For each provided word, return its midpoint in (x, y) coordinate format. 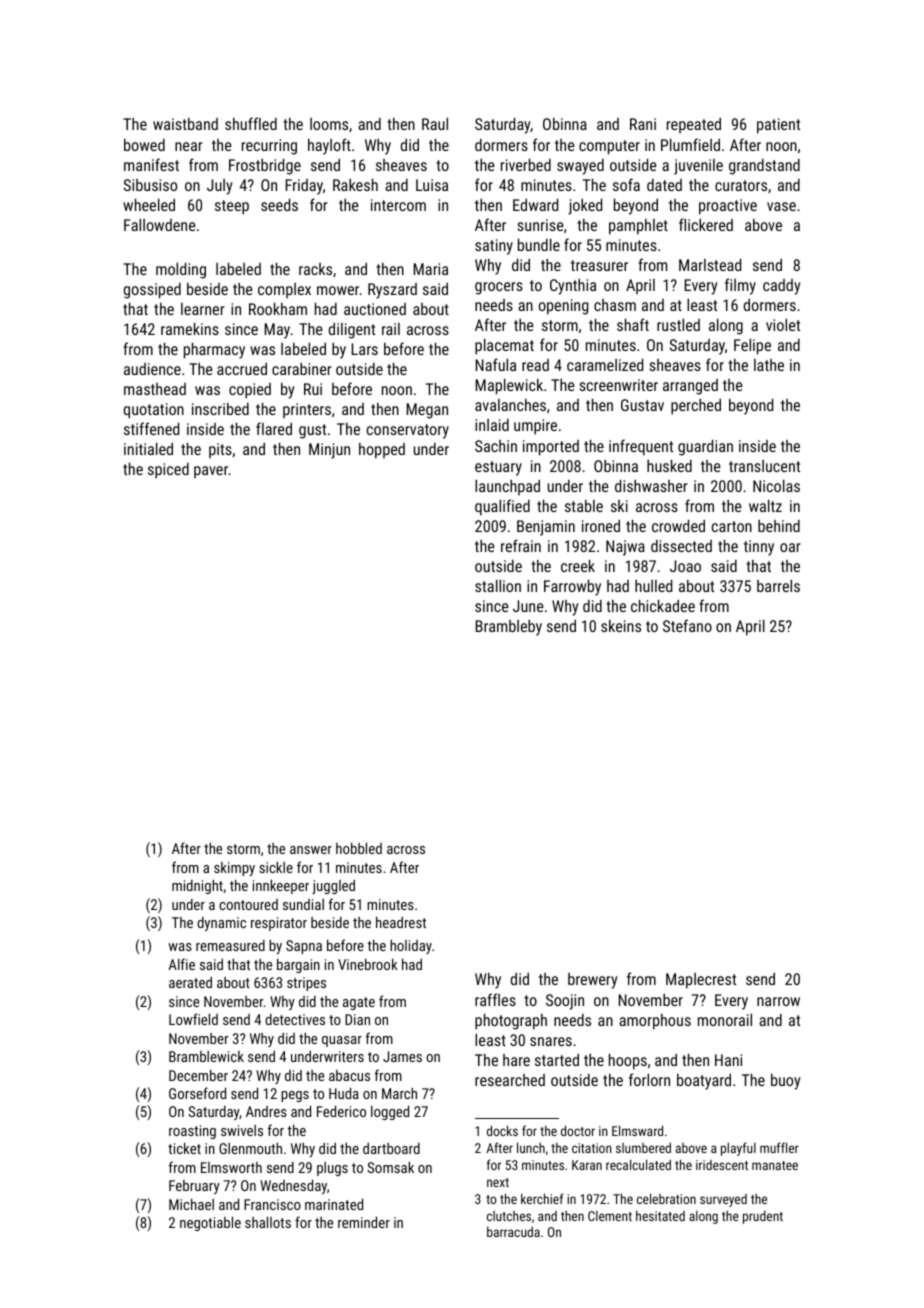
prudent (763, 1217)
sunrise (541, 225)
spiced (168, 471)
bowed (144, 145)
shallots (268, 1222)
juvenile (698, 167)
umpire (535, 427)
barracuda (513, 1232)
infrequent (641, 447)
